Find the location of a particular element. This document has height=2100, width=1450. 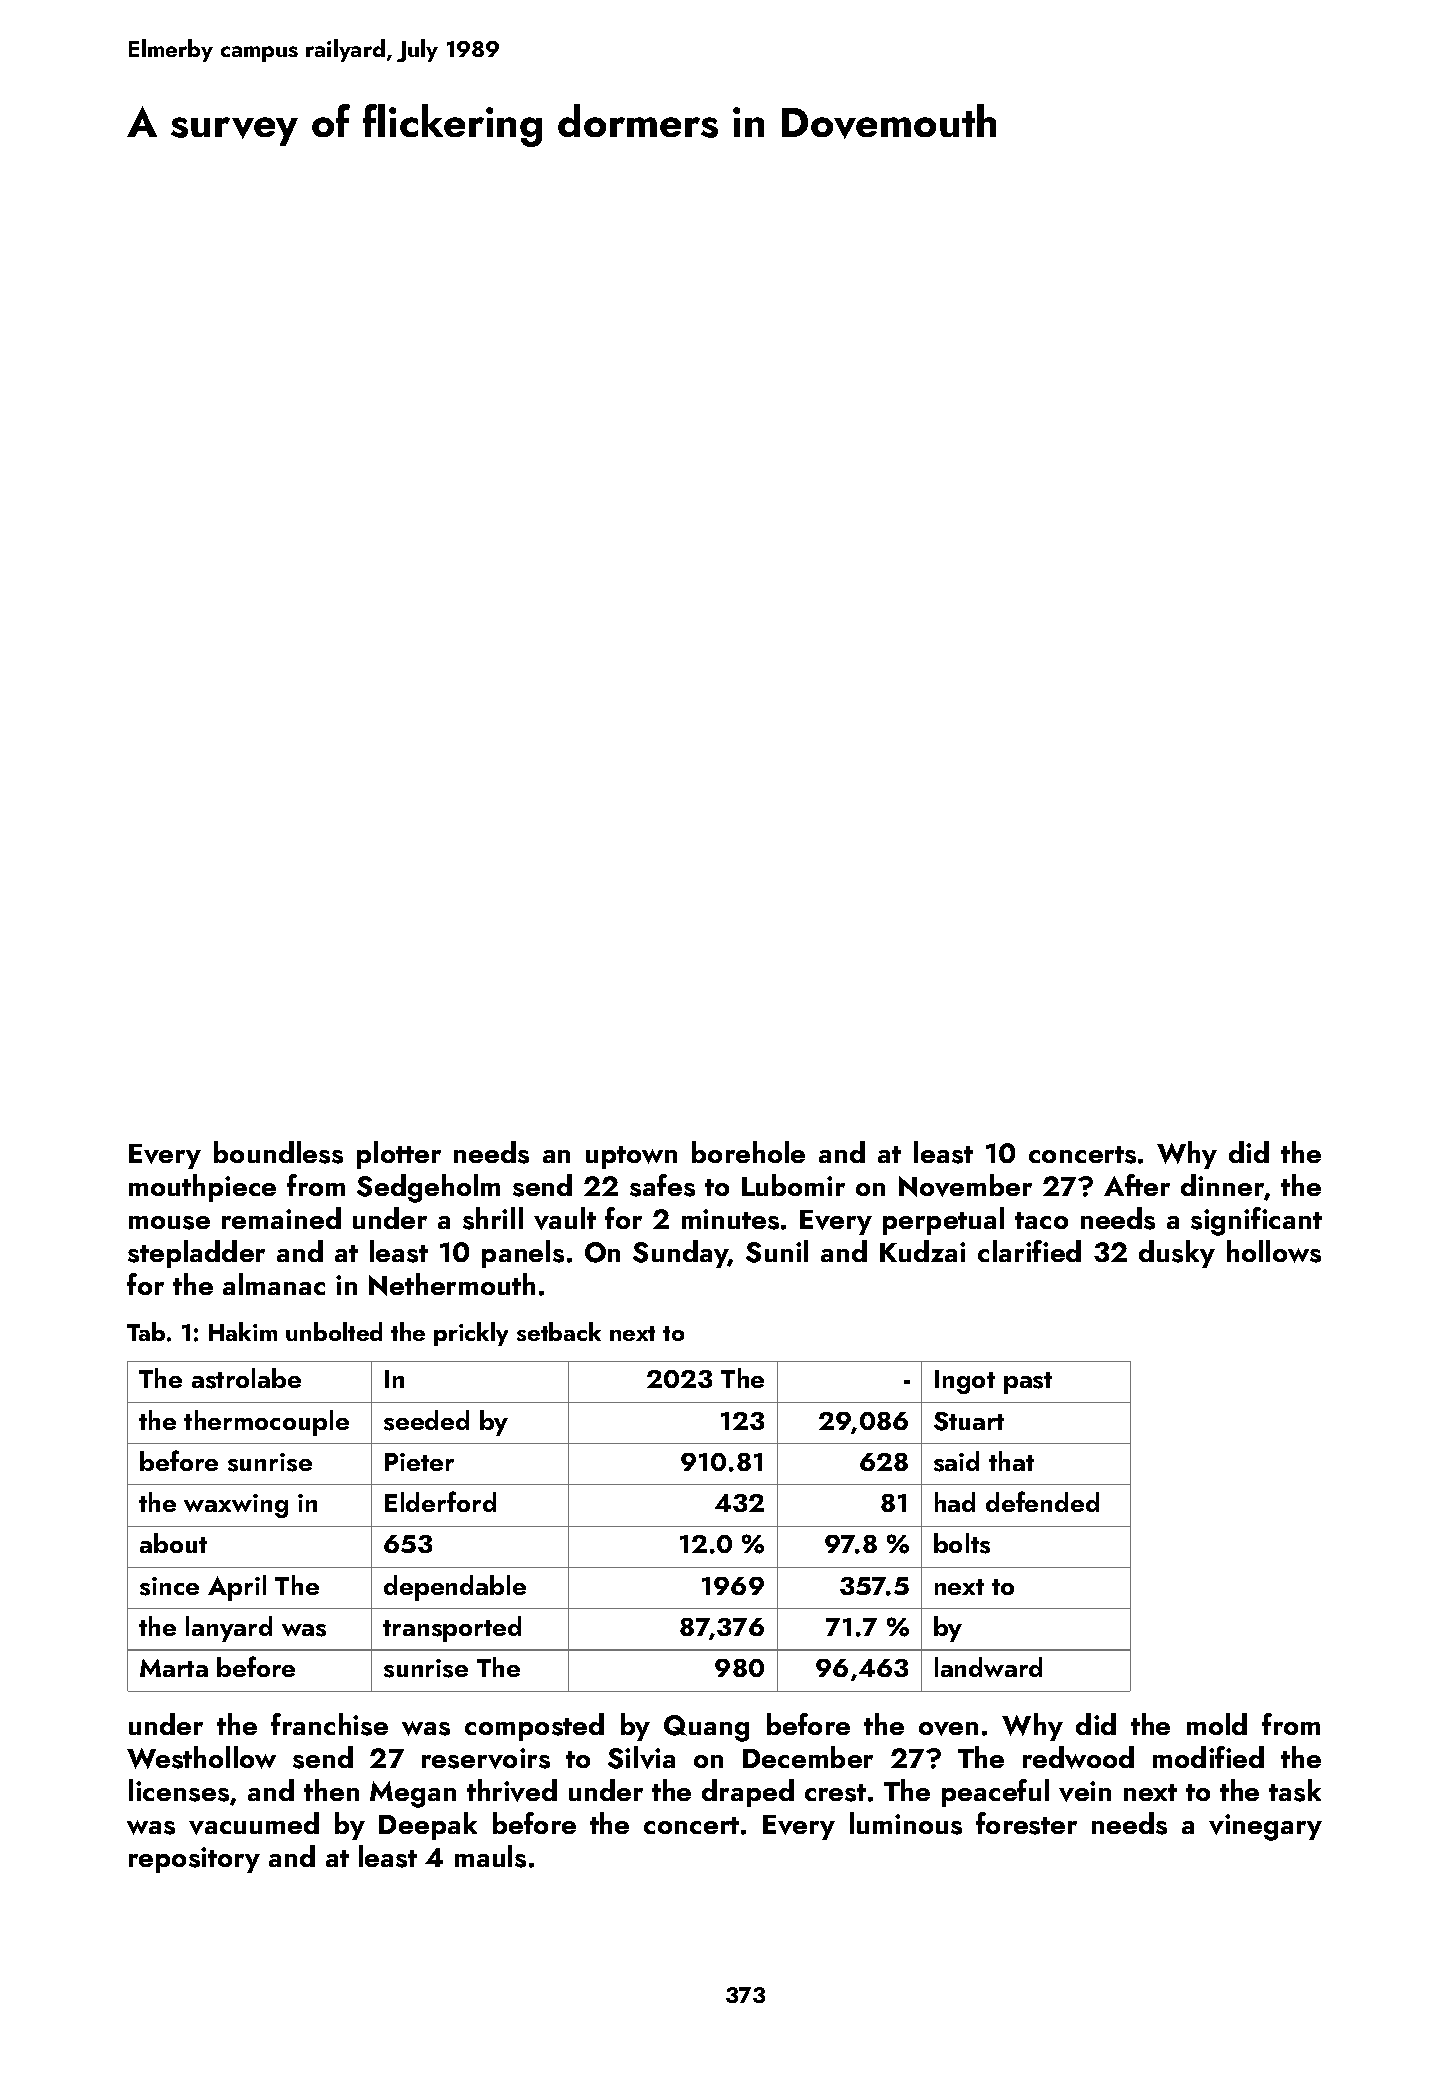

that is located at coordinates (1011, 1461).
